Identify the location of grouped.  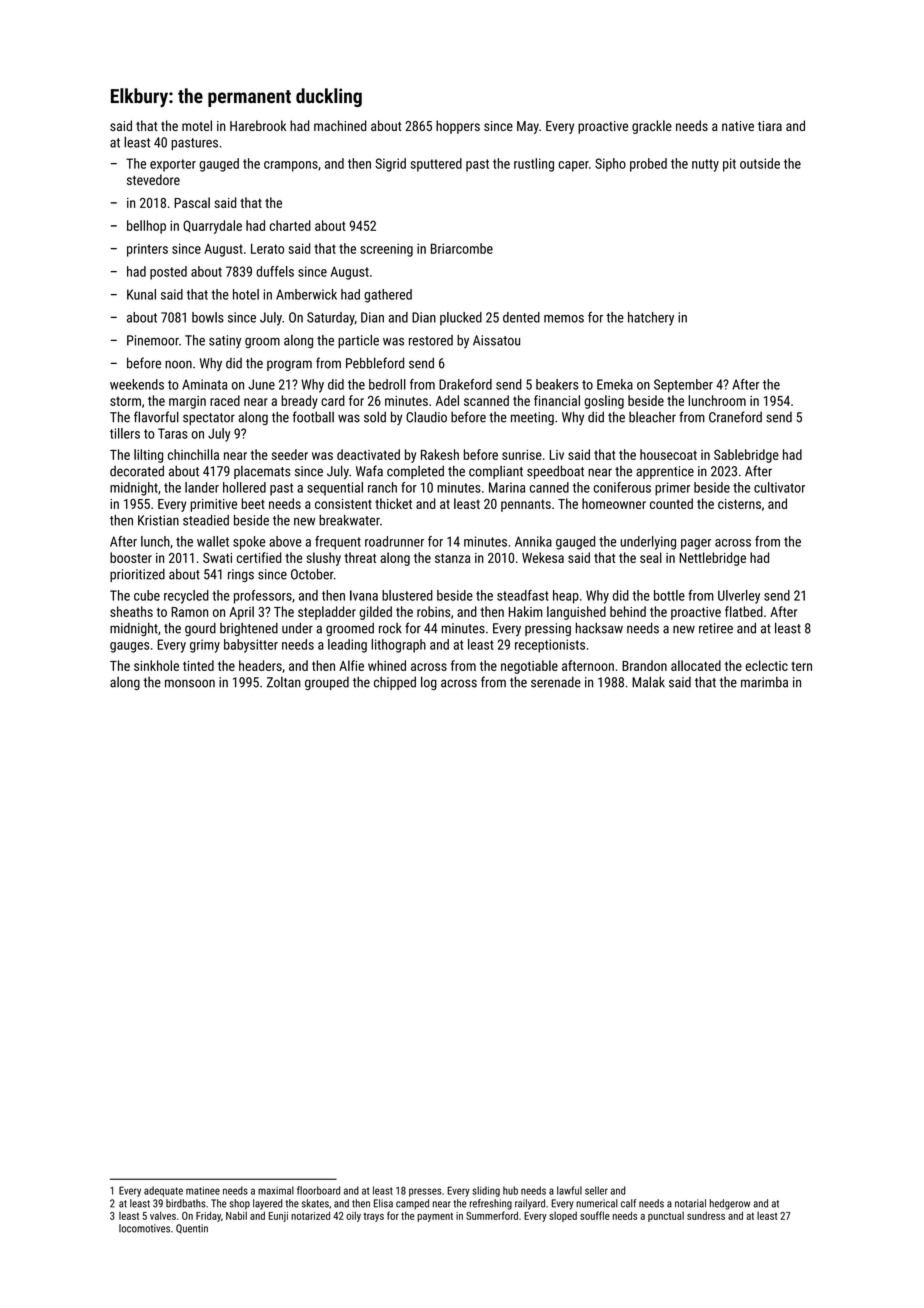
(327, 683).
